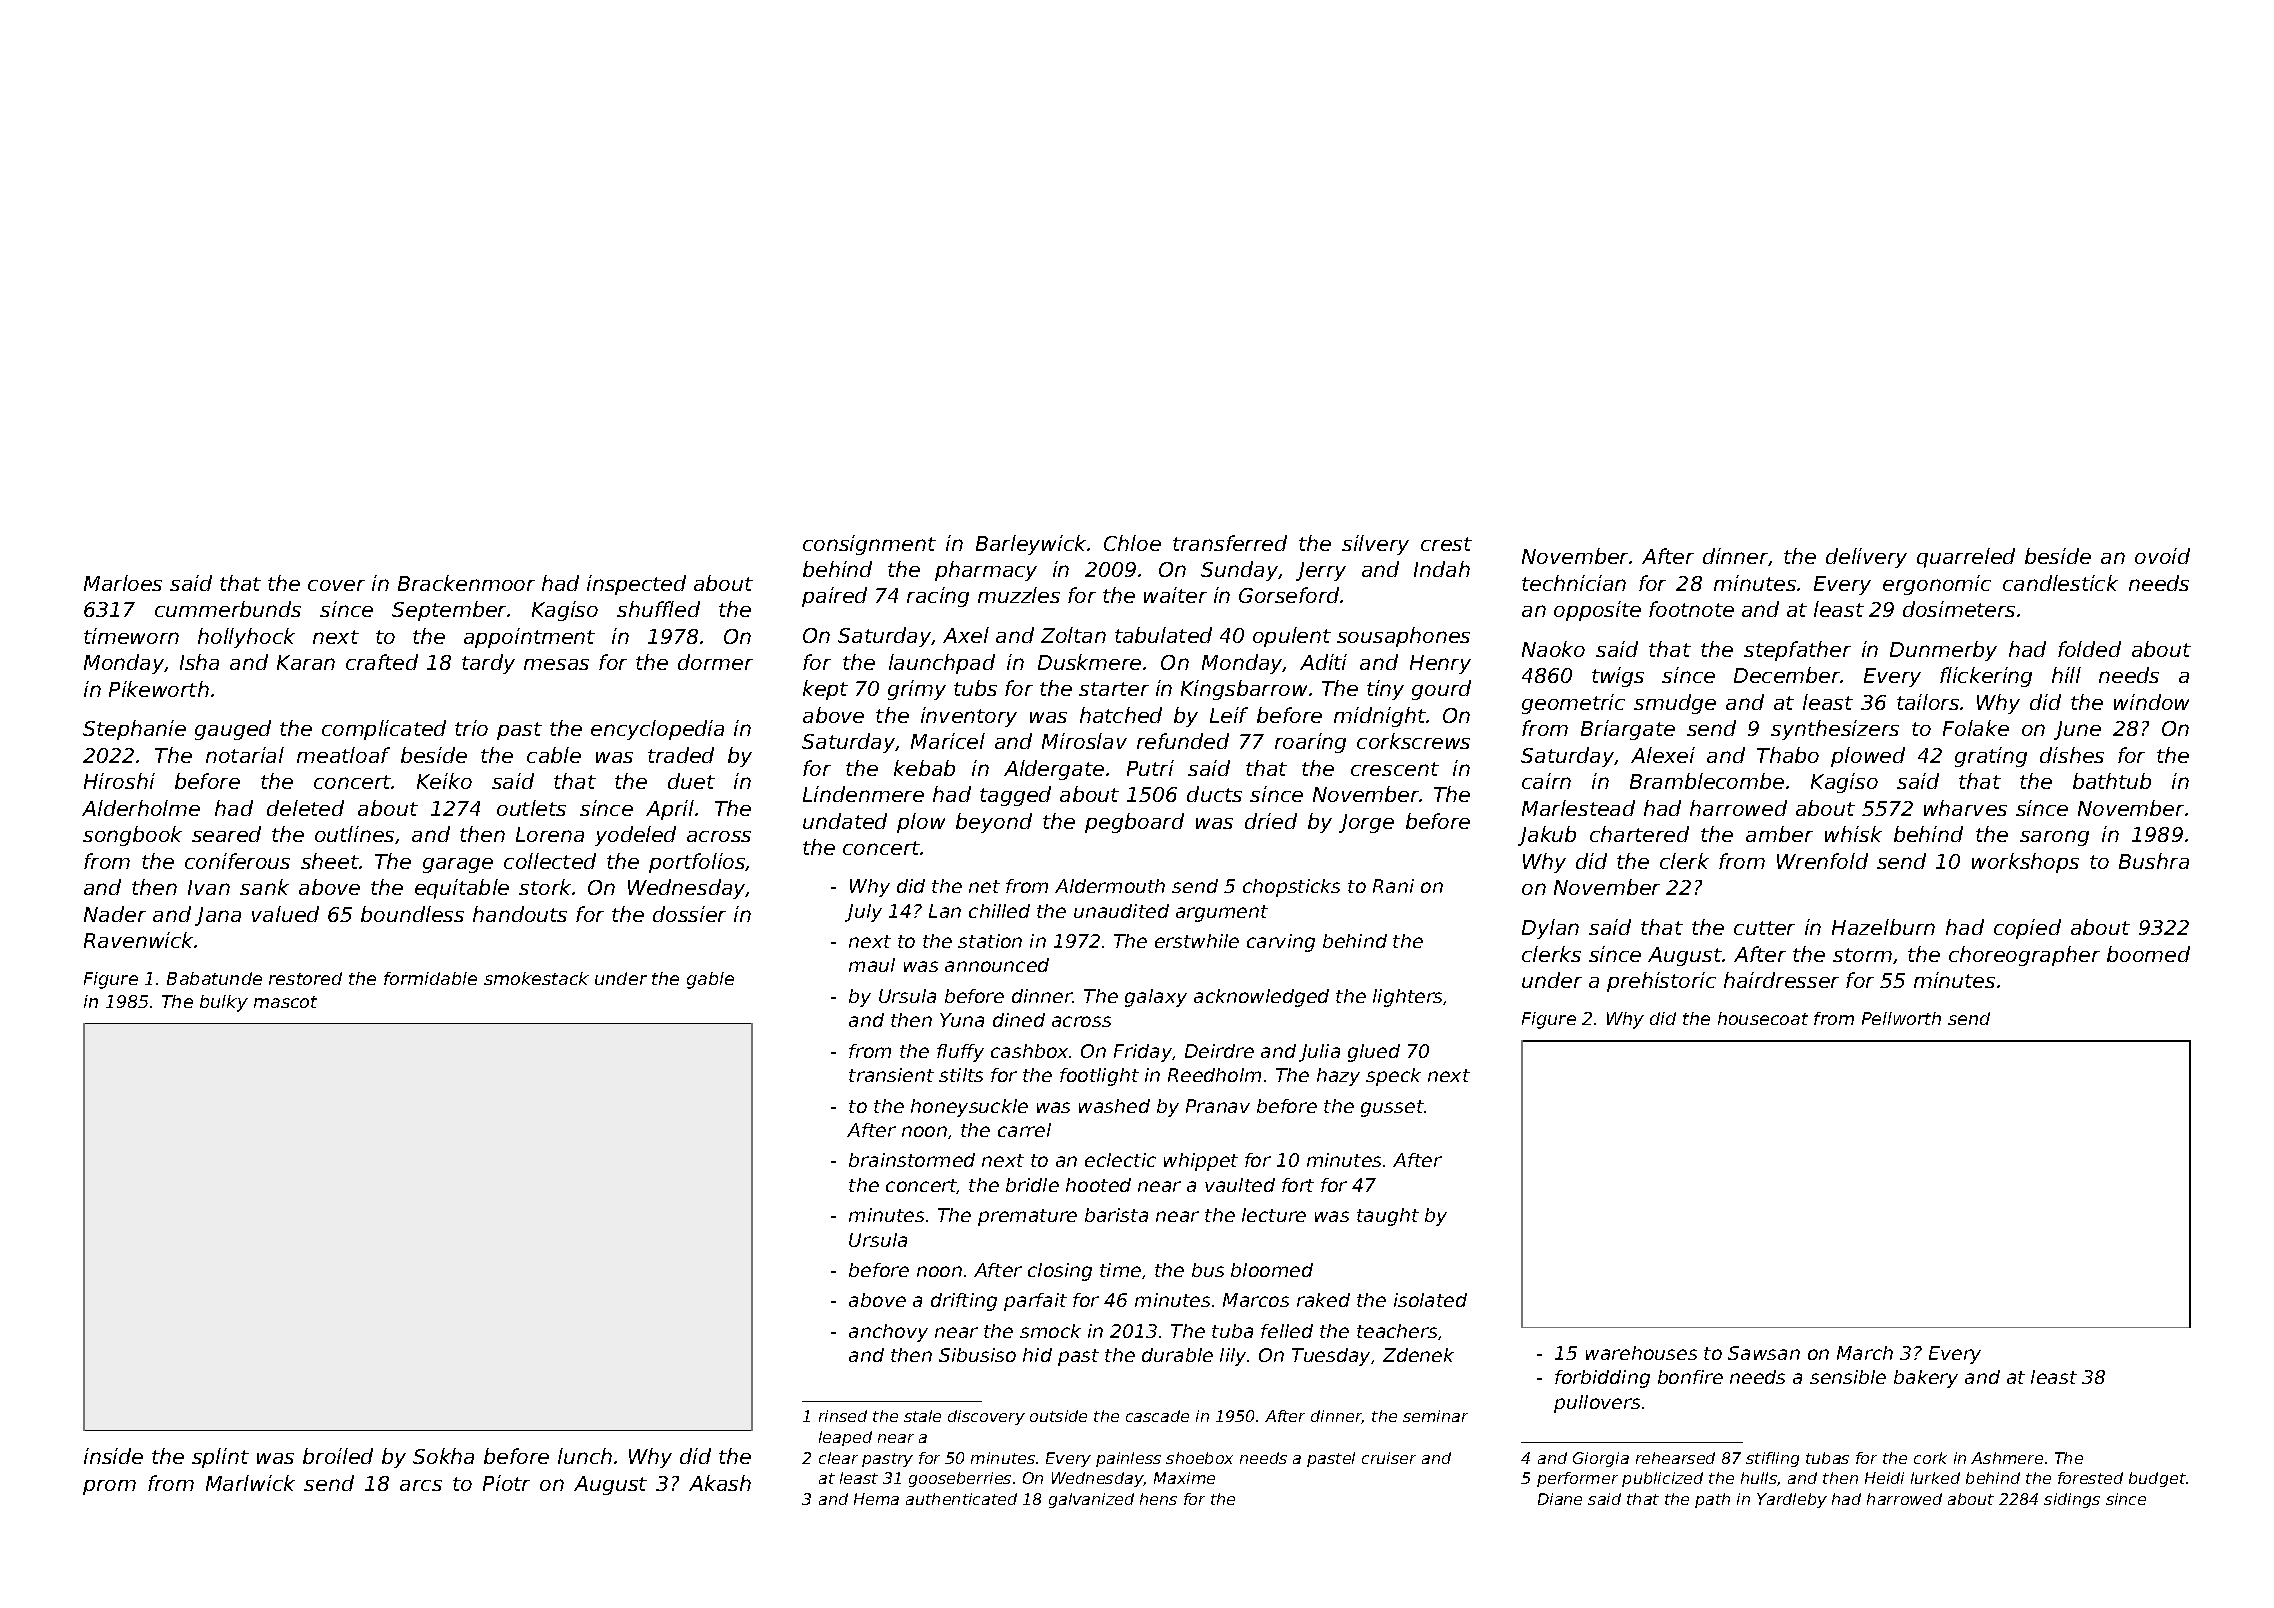  What do you see at coordinates (1388, 1217) in the screenshot?
I see `taught` at bounding box center [1388, 1217].
